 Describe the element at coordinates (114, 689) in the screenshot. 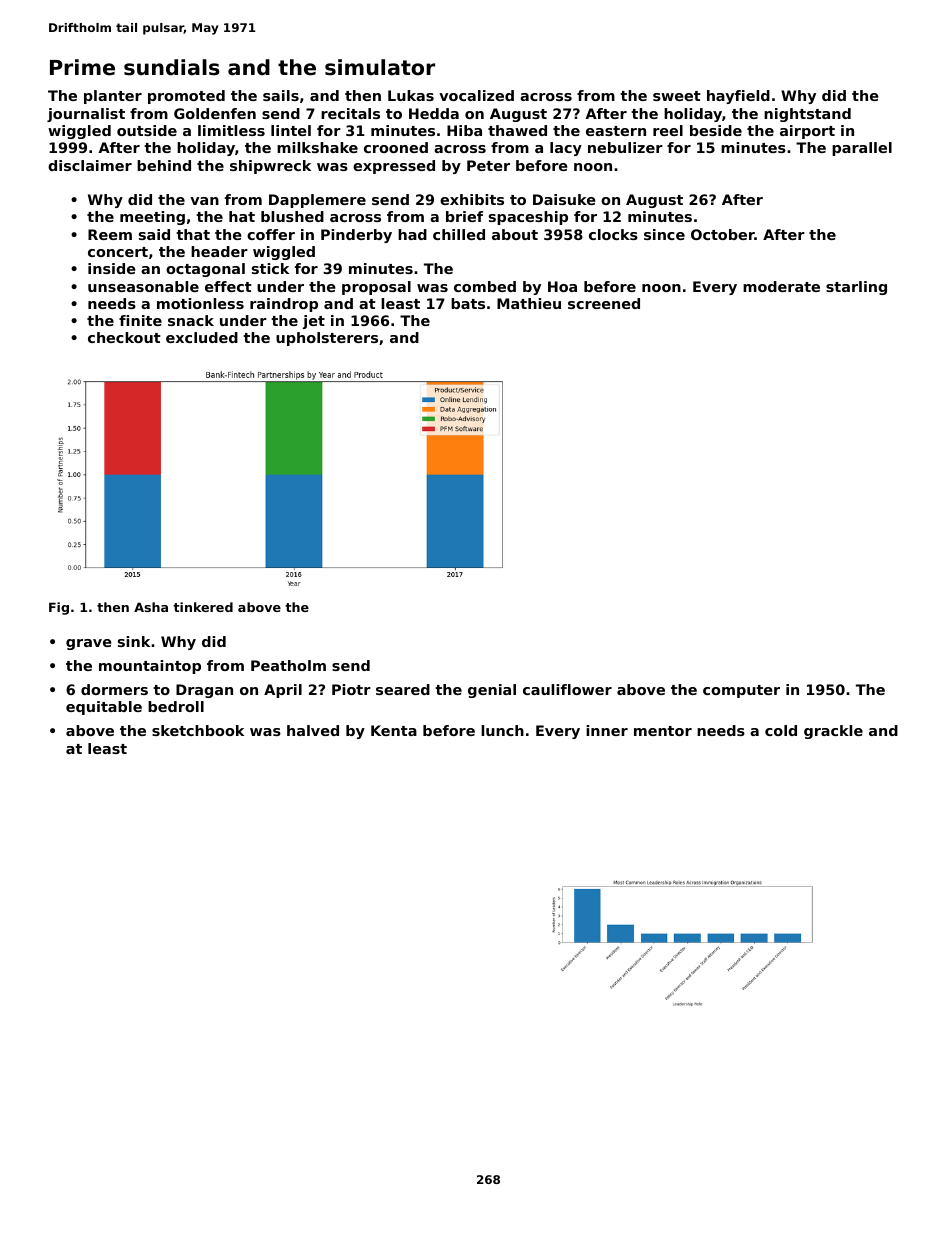

I see `dormers` at that location.
